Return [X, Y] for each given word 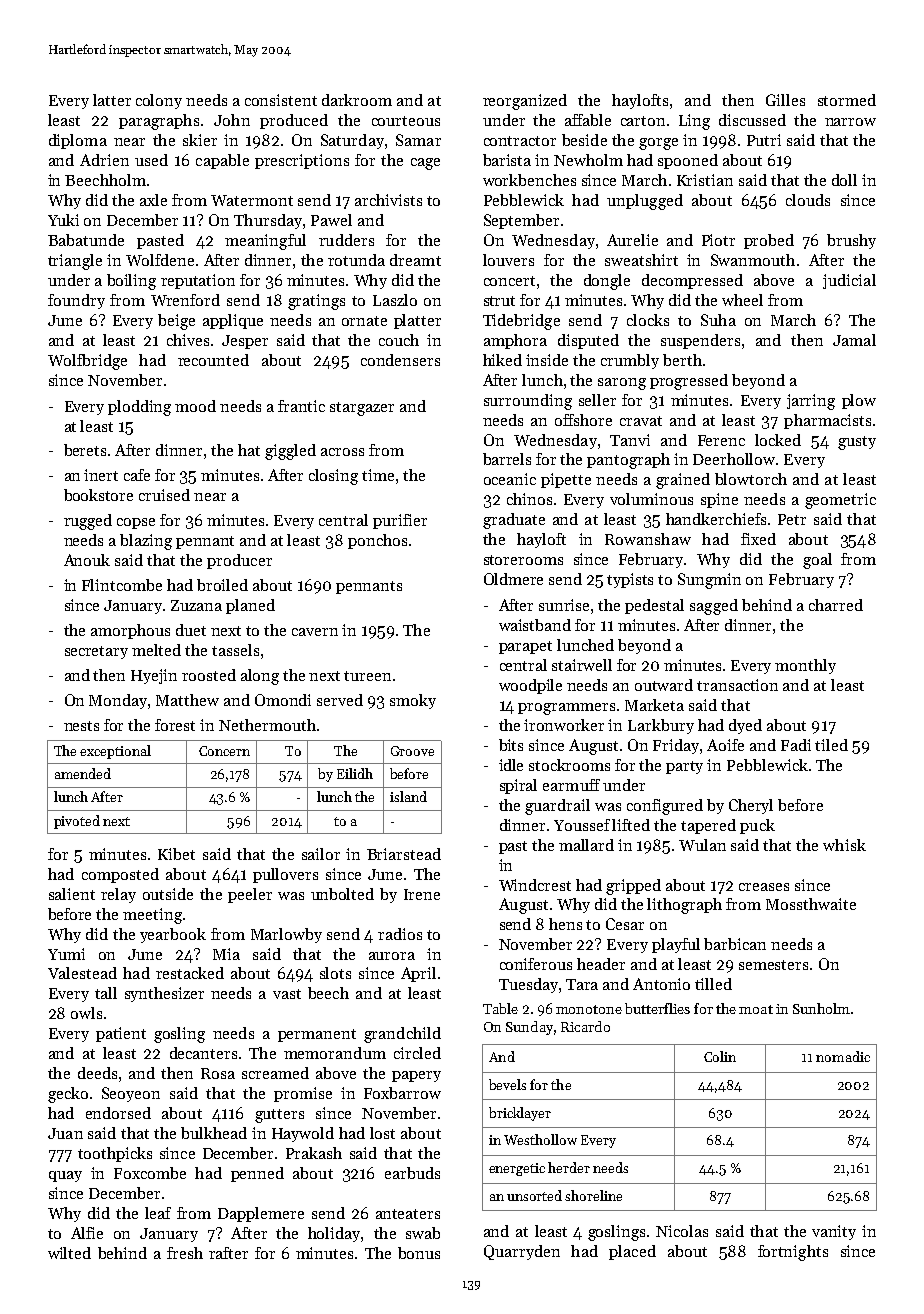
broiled [222, 585]
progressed [689, 382]
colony [159, 101]
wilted [69, 1253]
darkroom [357, 100]
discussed [752, 120]
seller [597, 400]
